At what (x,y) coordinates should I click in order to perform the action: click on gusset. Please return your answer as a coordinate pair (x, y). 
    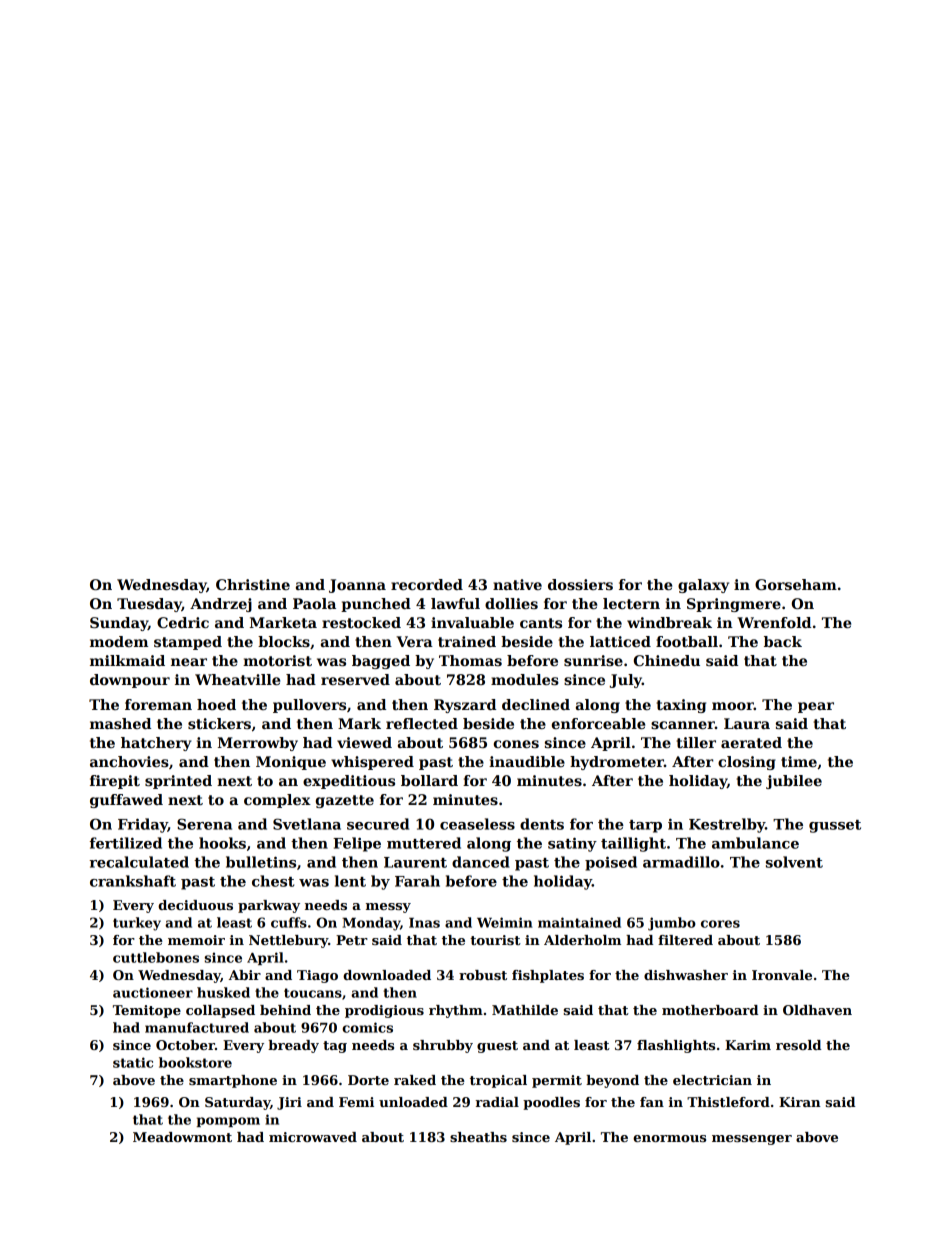
    Looking at the image, I should click on (835, 826).
